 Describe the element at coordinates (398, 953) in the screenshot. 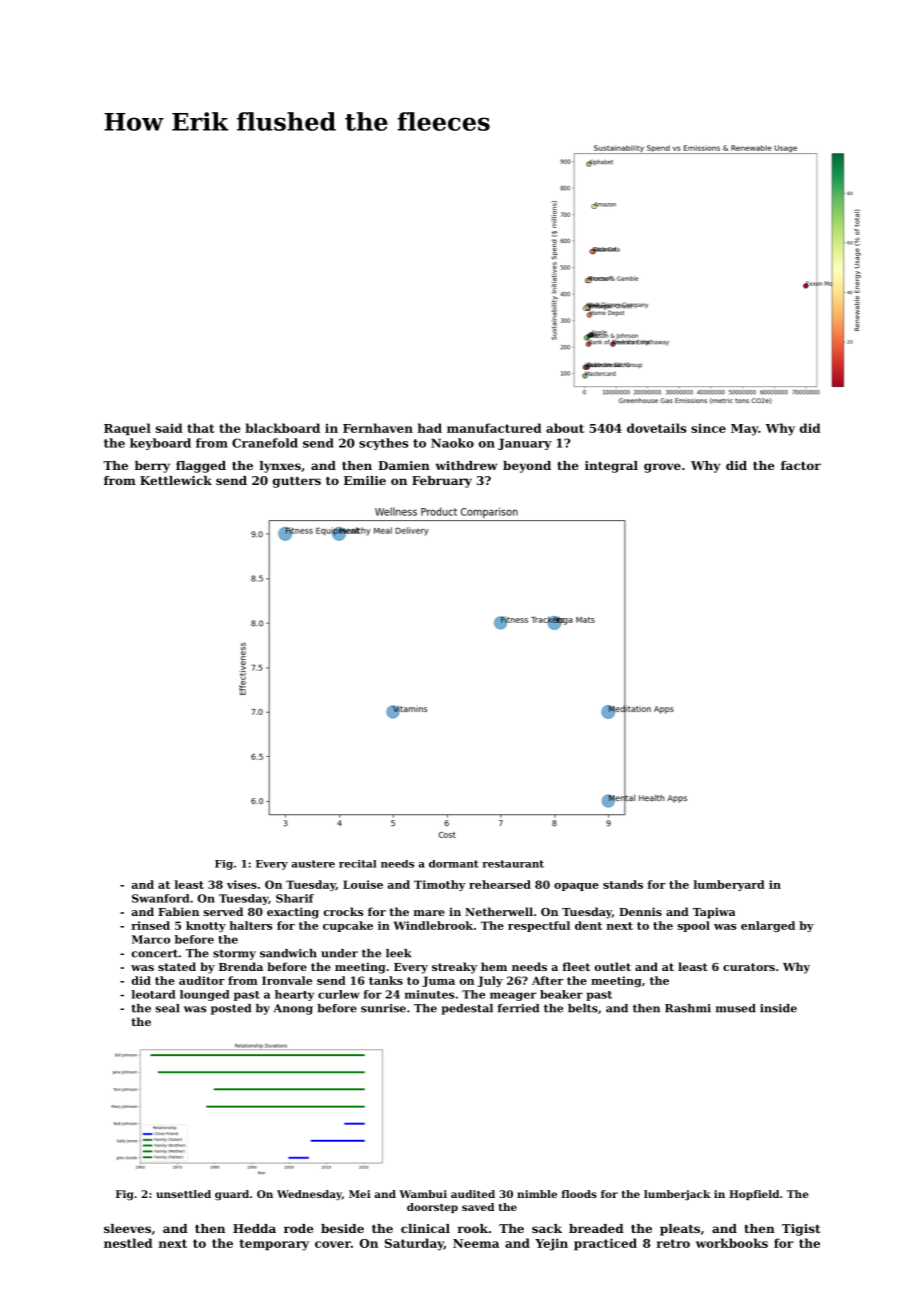

I see `leek` at that location.
